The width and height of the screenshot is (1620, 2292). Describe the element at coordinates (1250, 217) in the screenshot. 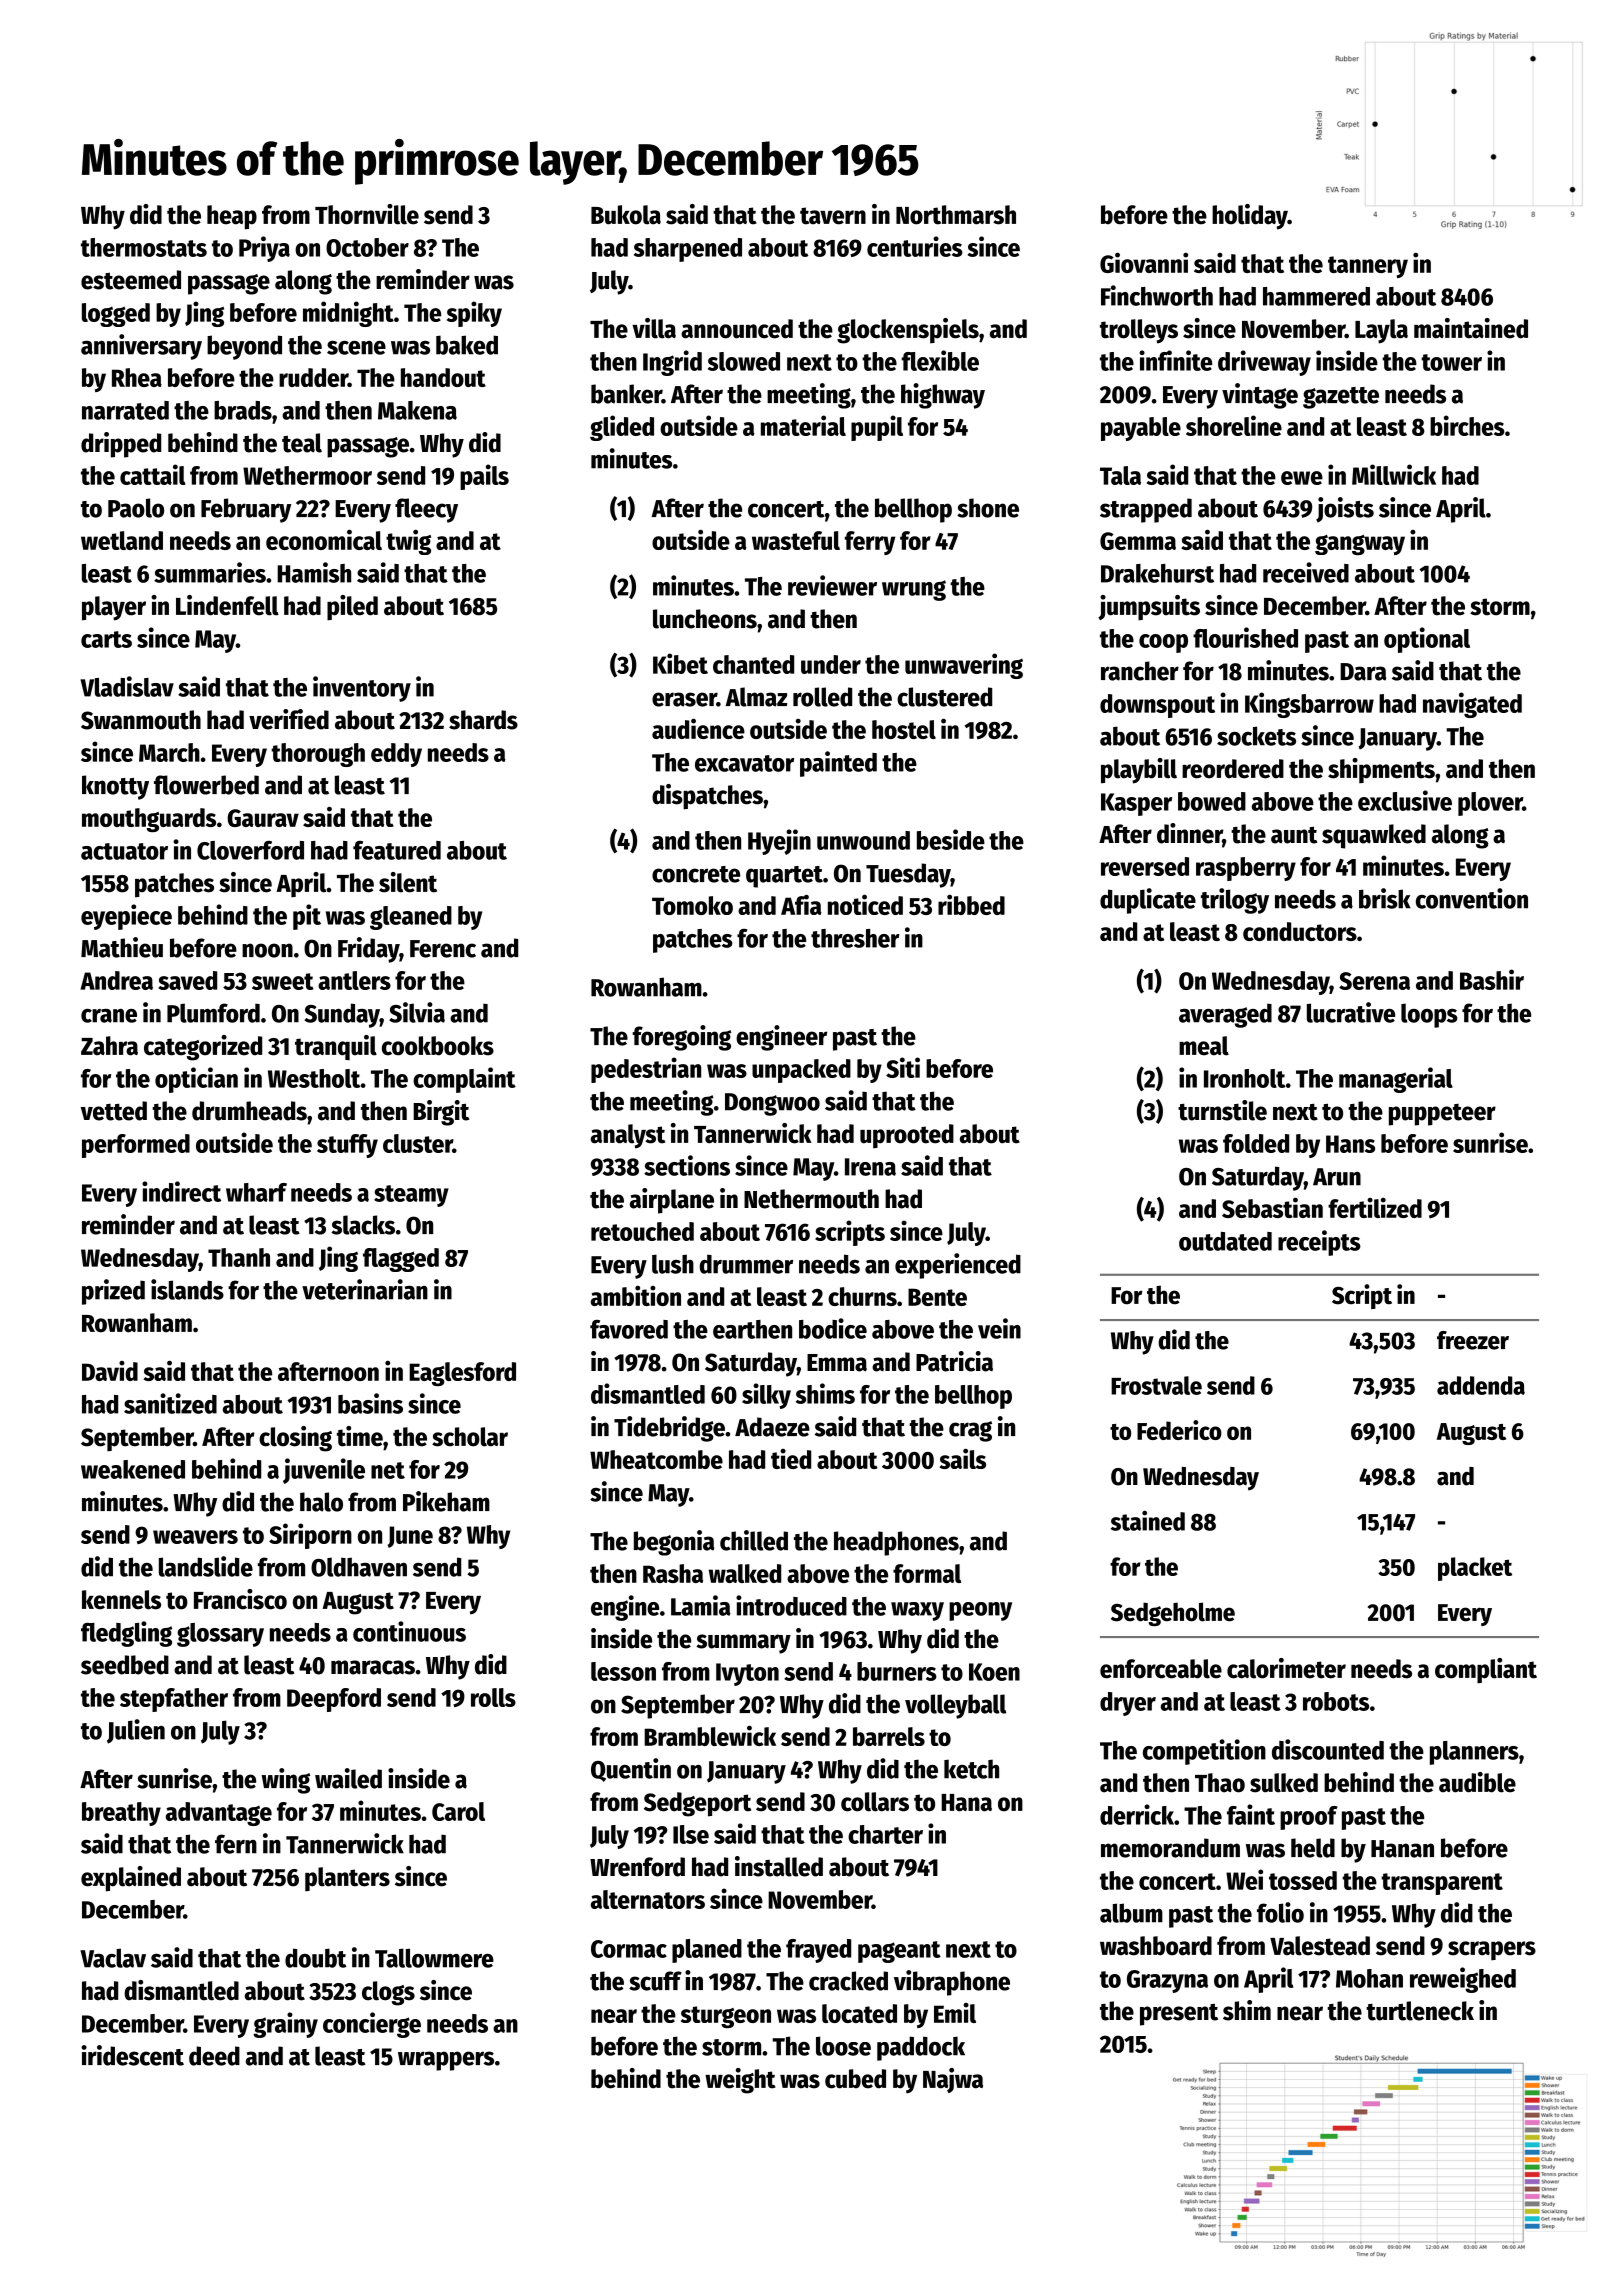

I see `holiday` at that location.
